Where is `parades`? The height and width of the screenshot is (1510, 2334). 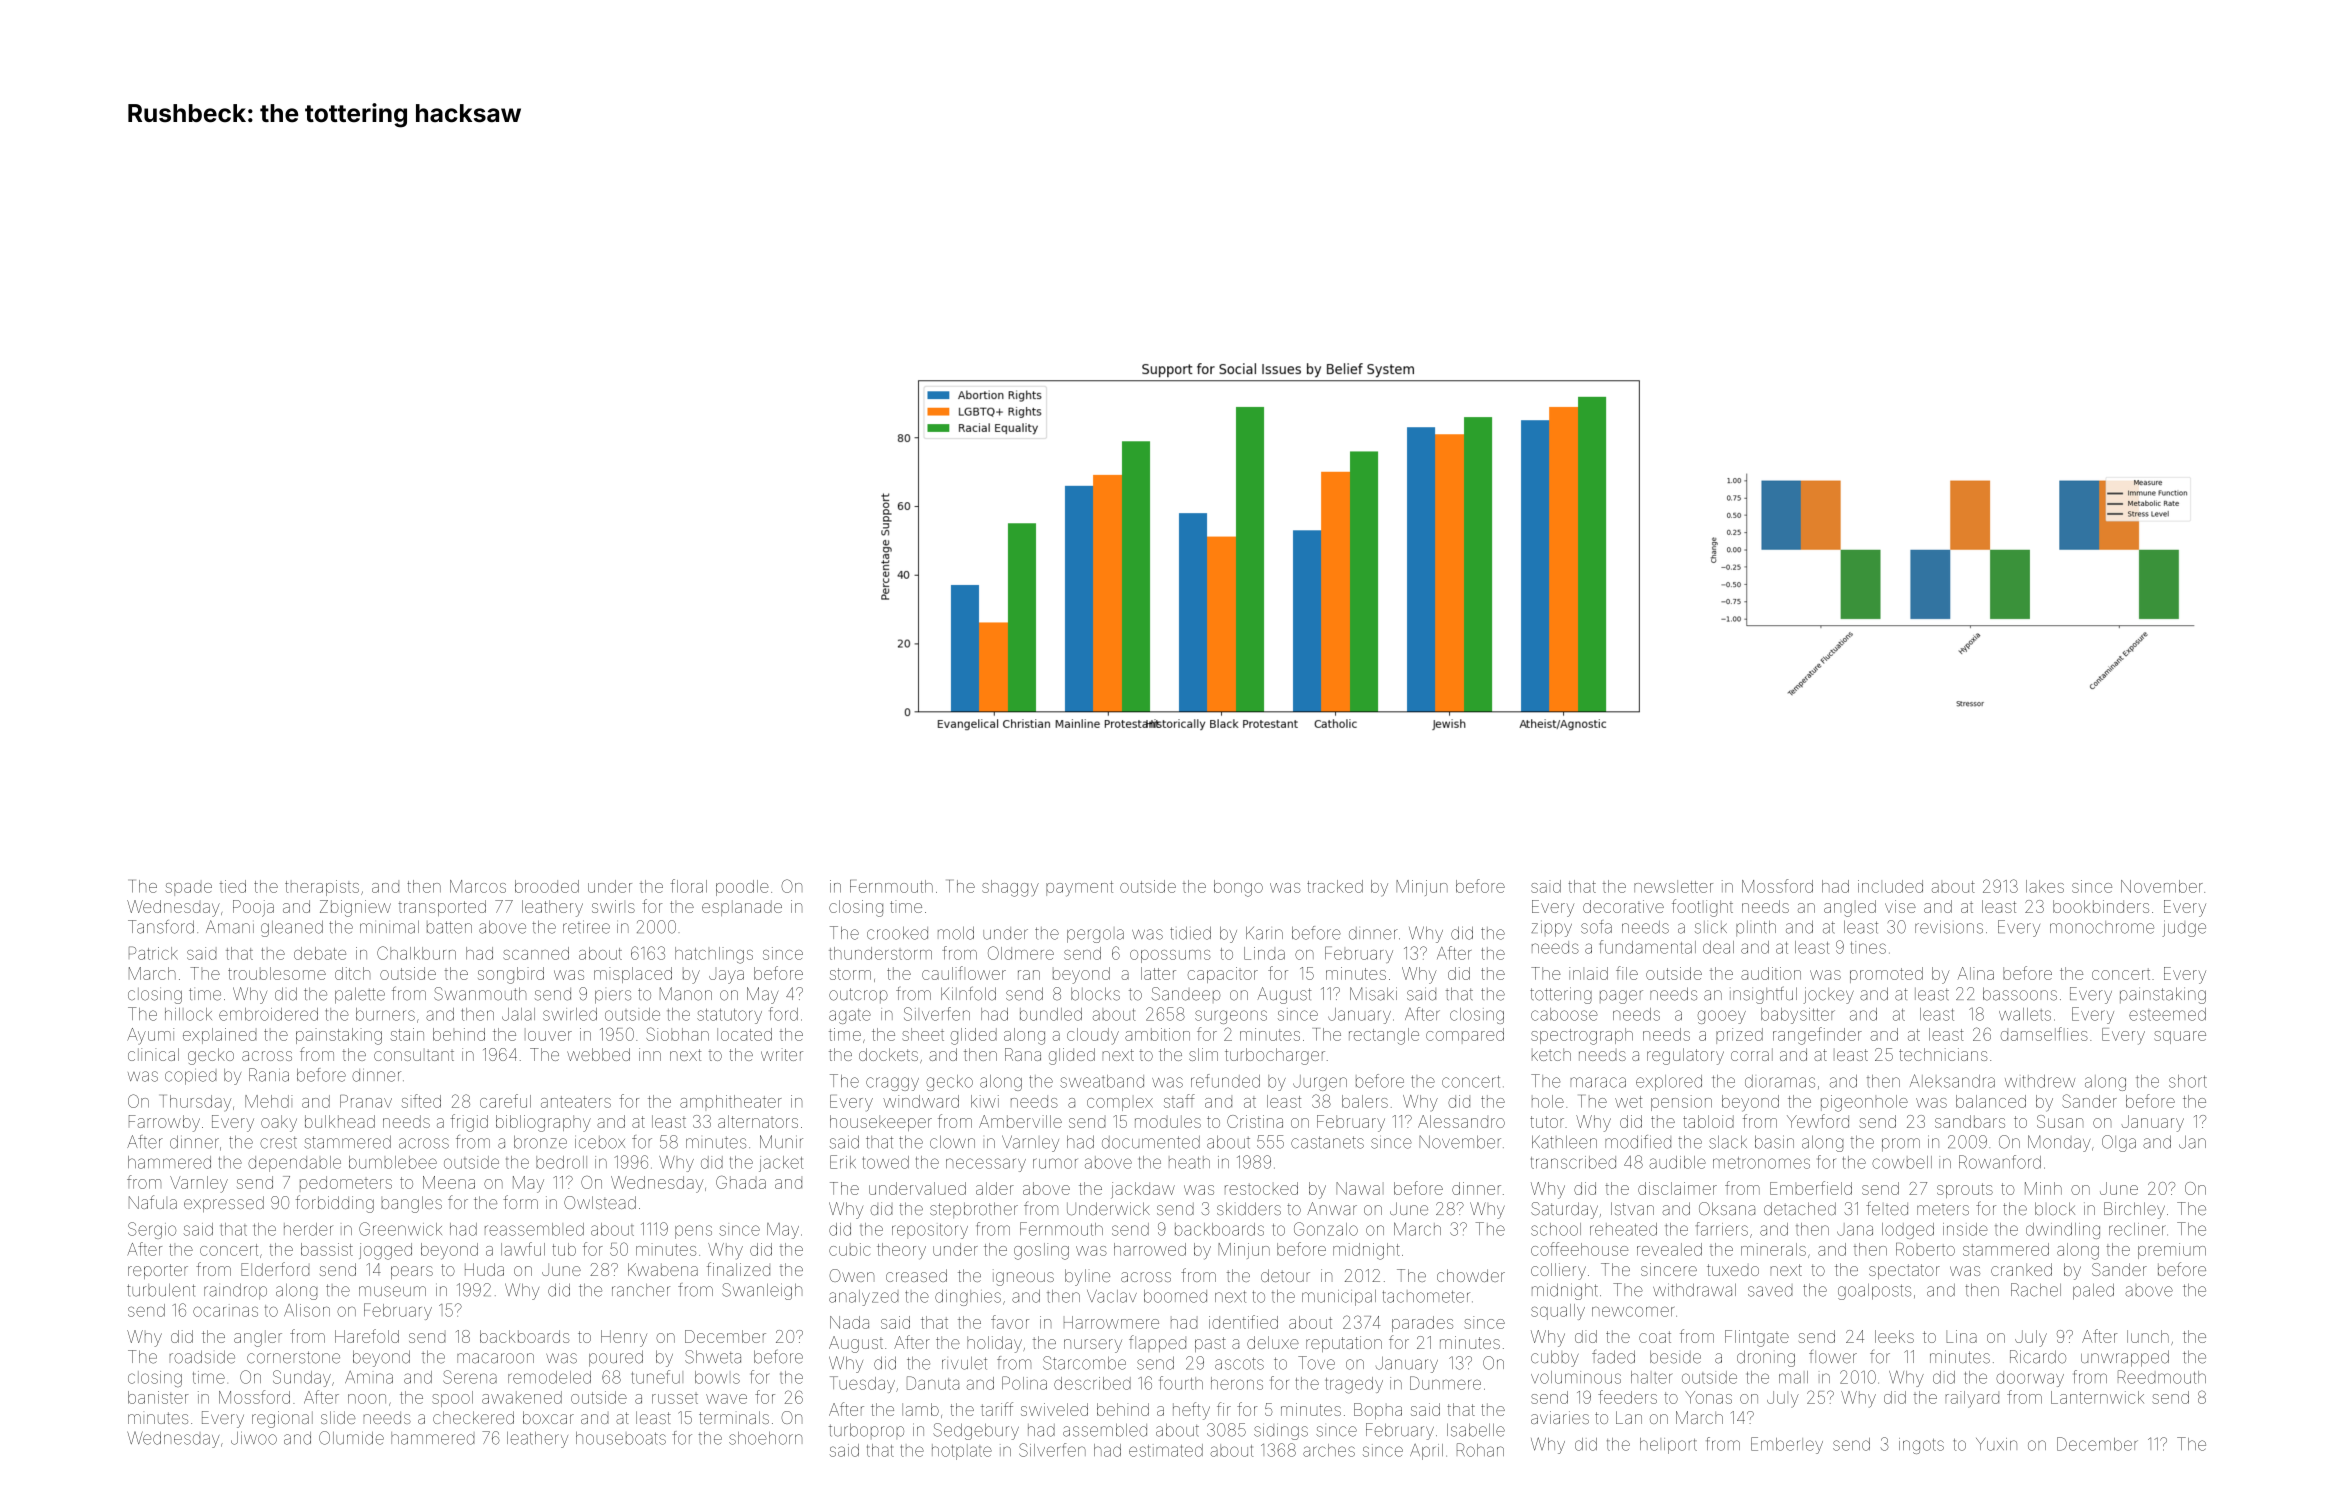 parades is located at coordinates (1422, 1324).
